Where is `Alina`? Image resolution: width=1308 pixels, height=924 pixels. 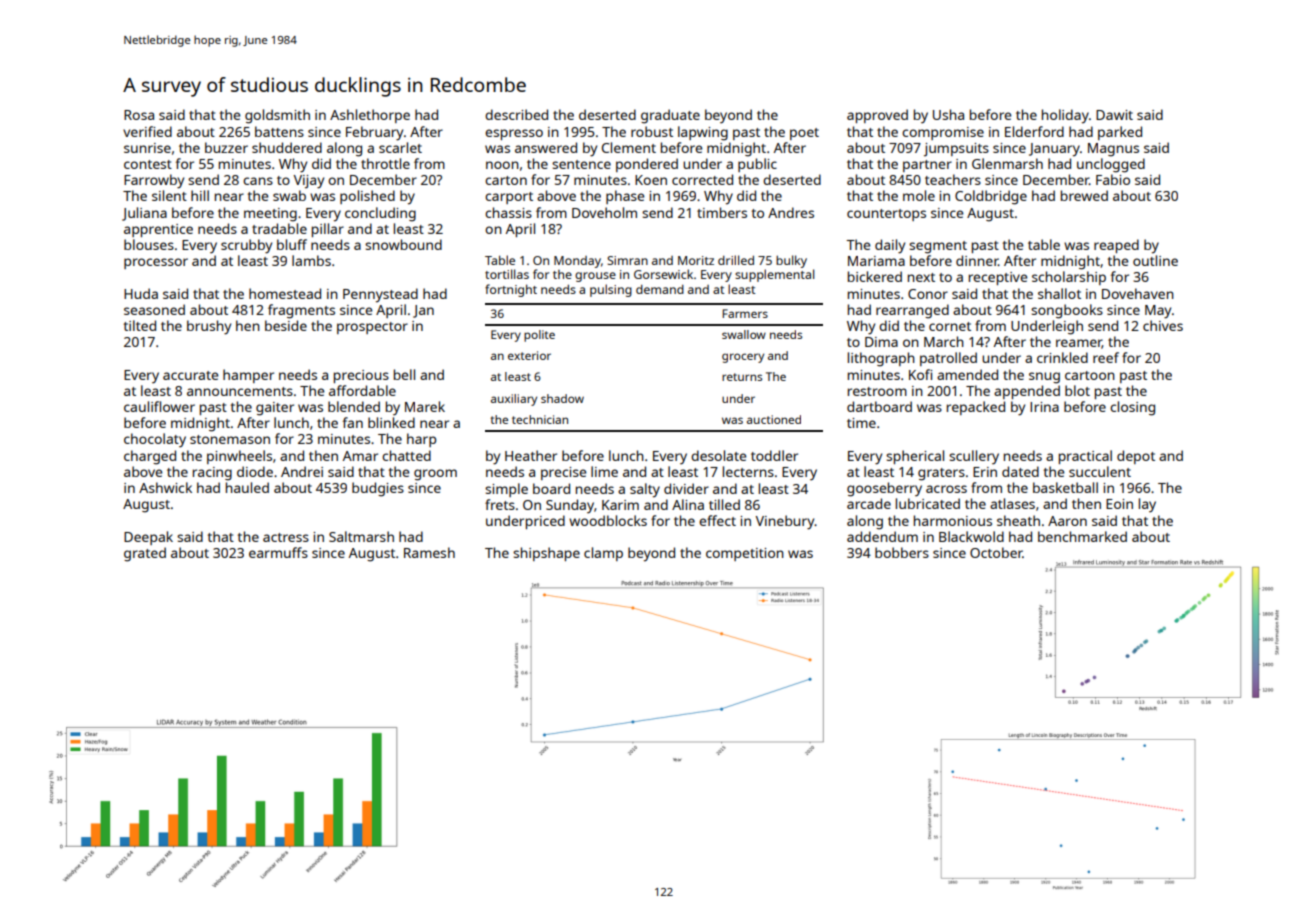
Alina is located at coordinates (688, 504).
